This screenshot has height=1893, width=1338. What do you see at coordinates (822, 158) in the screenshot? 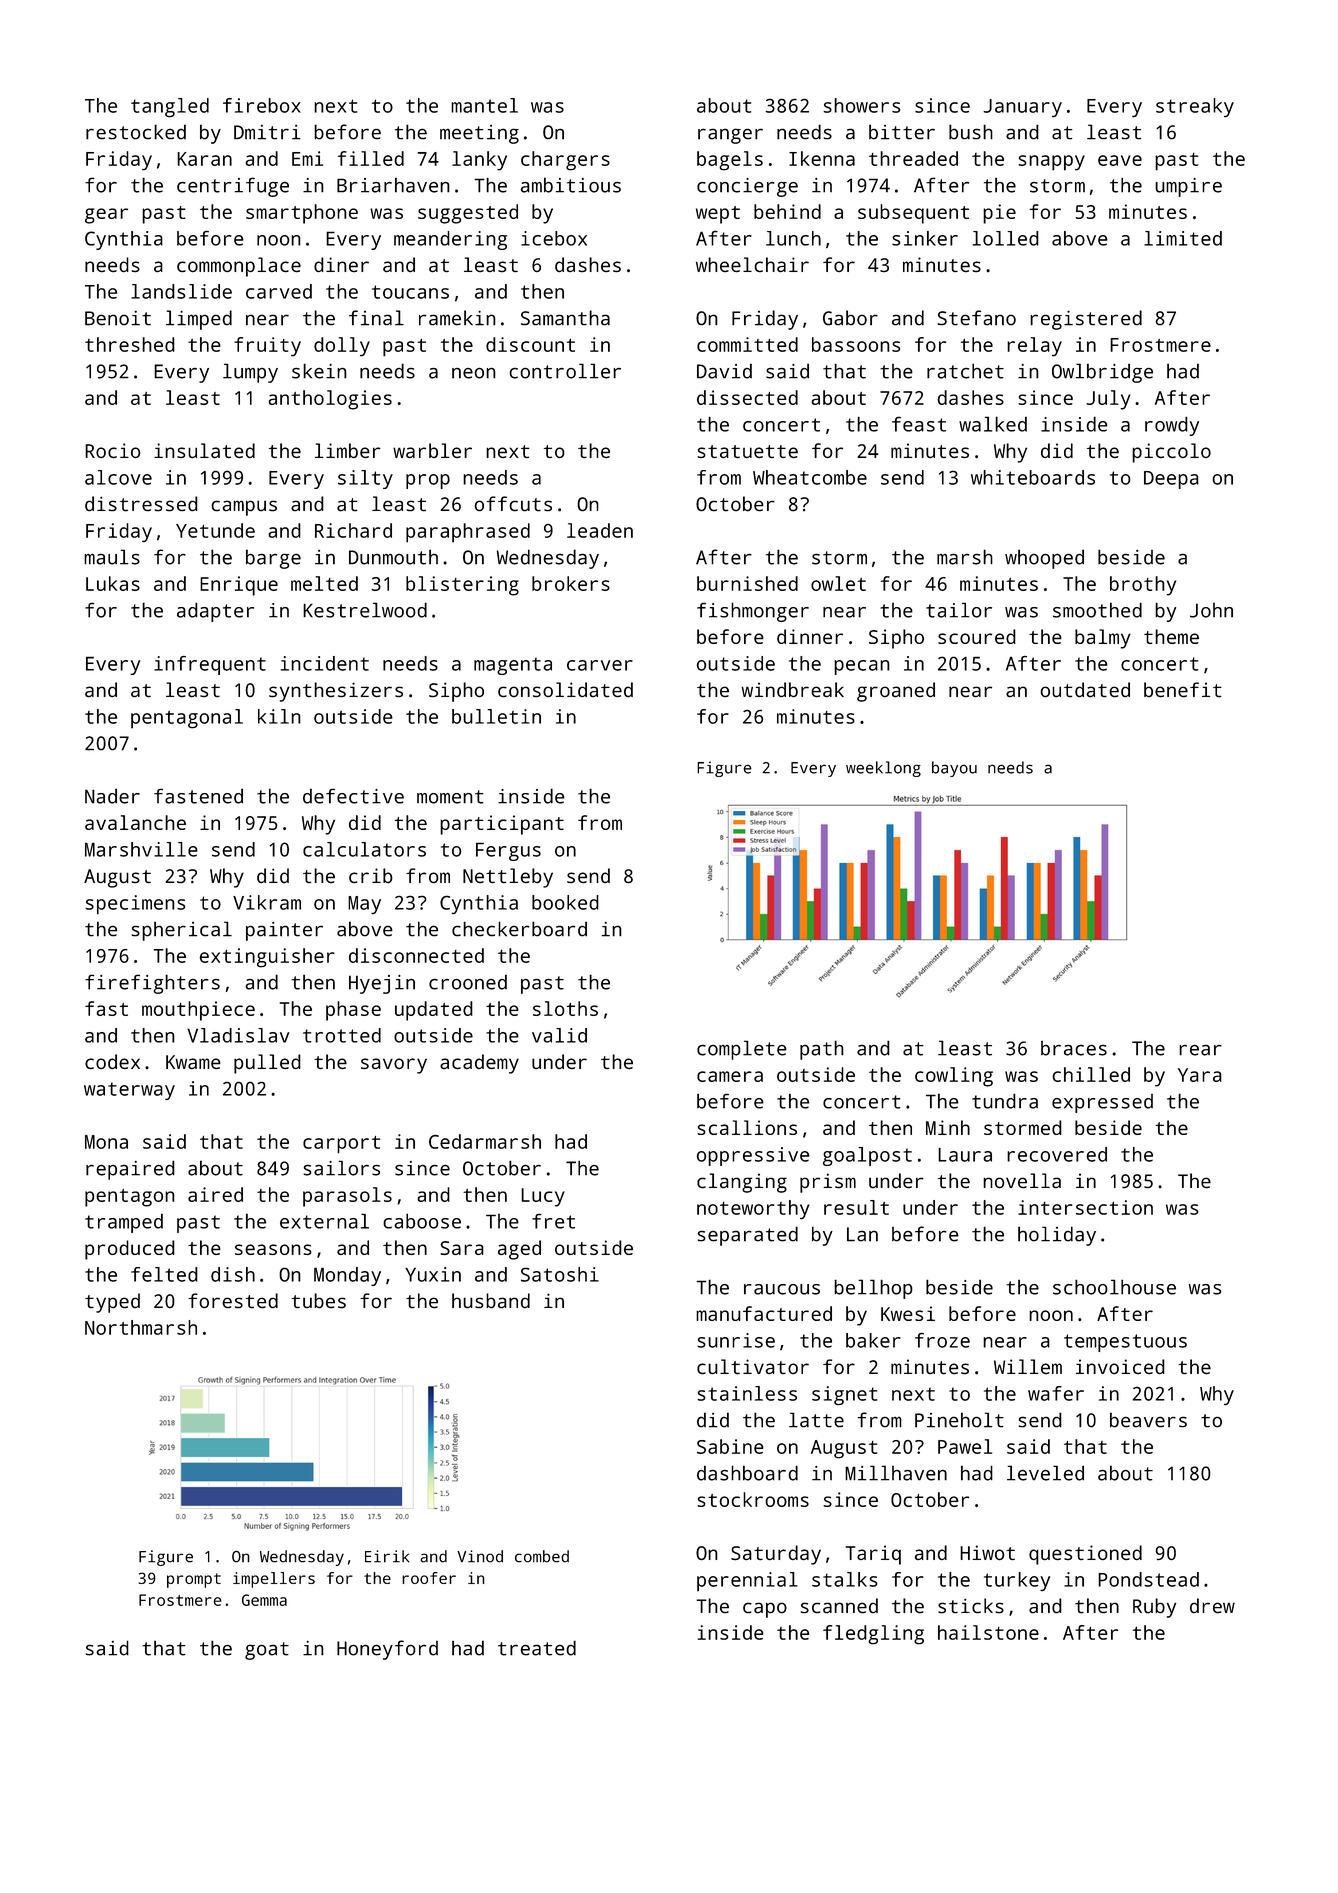
I see `Ikenna` at bounding box center [822, 158].
